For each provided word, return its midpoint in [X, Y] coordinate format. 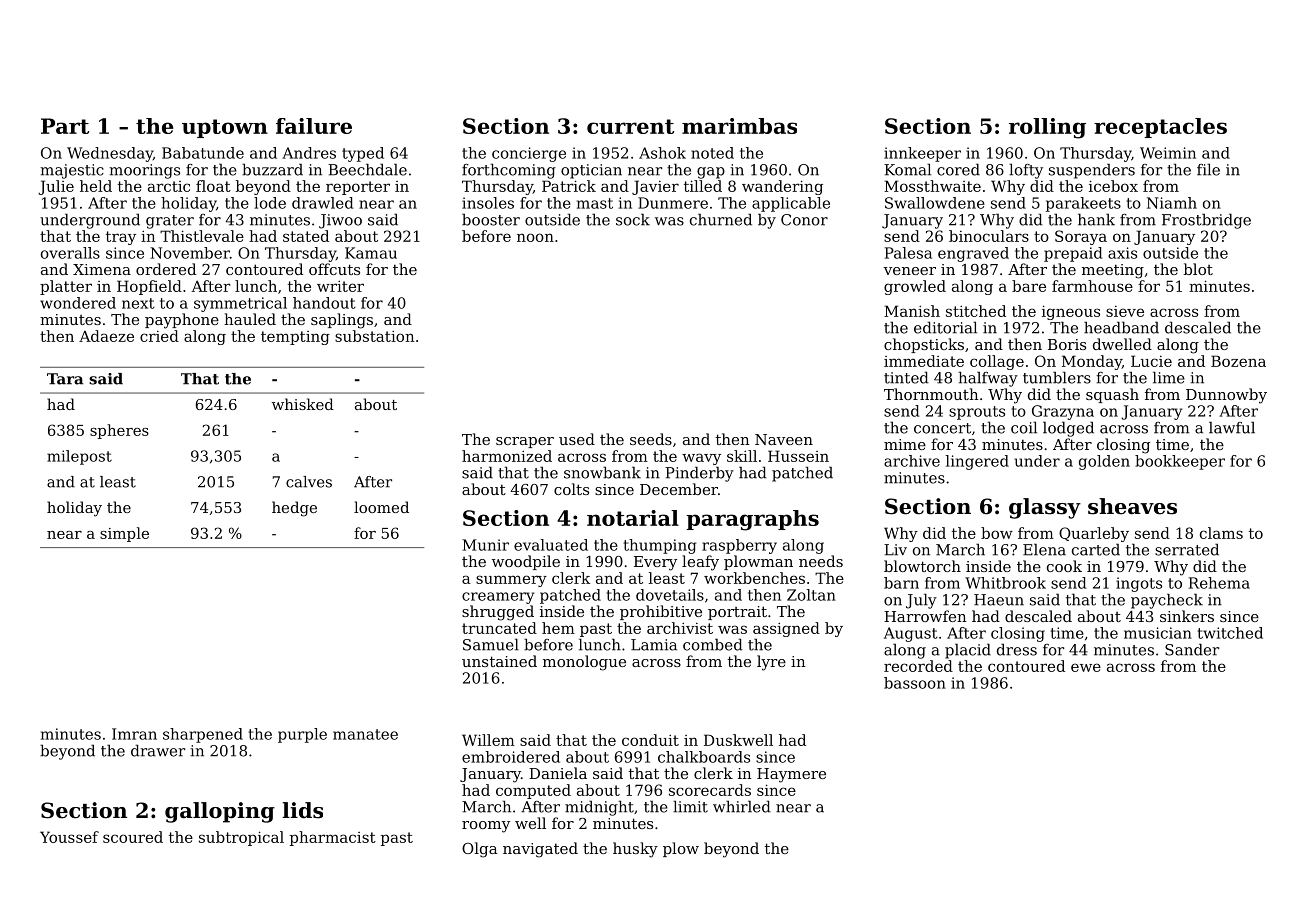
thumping [660, 546]
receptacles [1160, 128]
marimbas [739, 126]
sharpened [203, 735]
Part [65, 126]
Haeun [999, 600]
